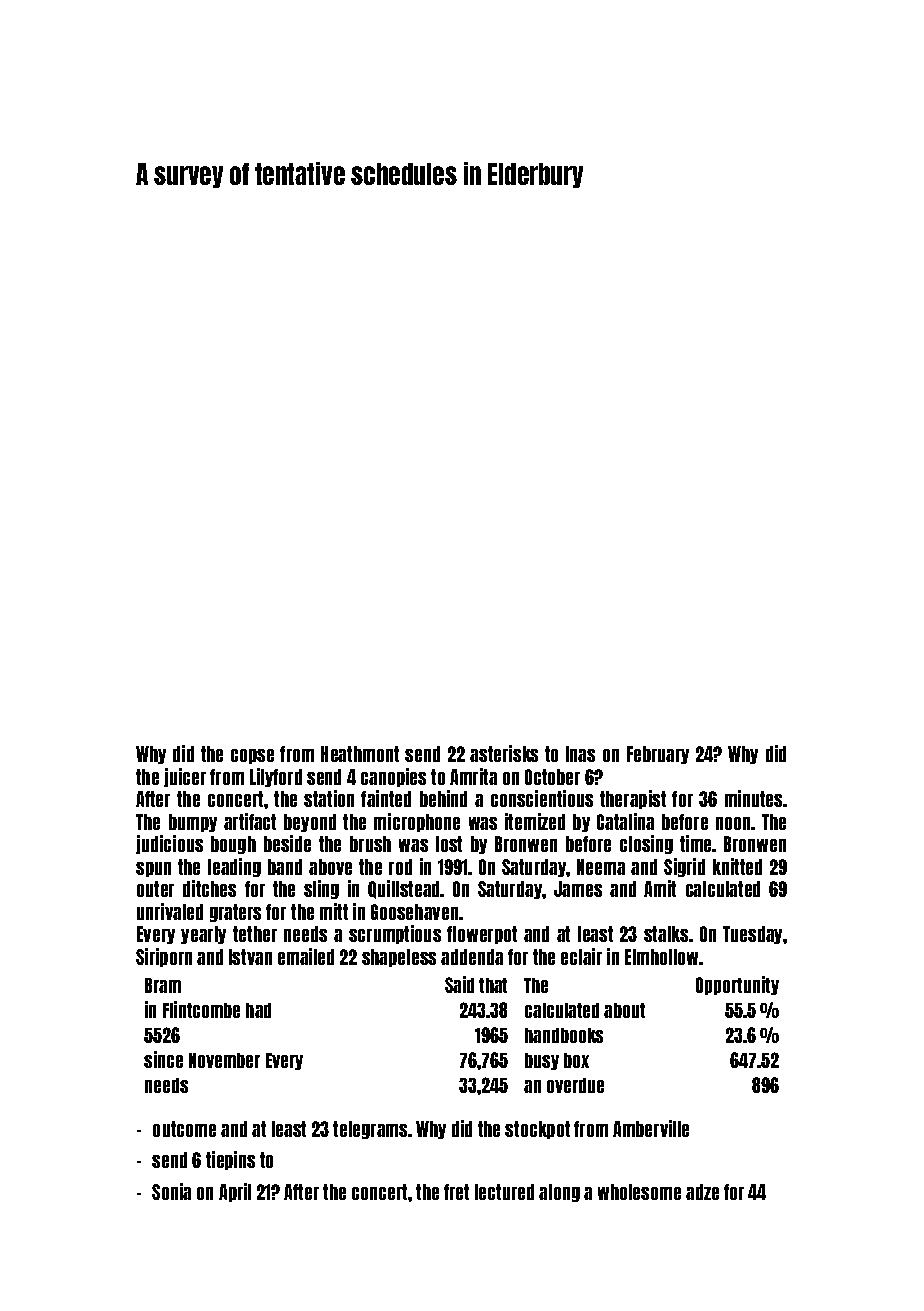 The width and height of the image is (924, 1311). What do you see at coordinates (171, 1191) in the image?
I see `Sonia` at bounding box center [171, 1191].
